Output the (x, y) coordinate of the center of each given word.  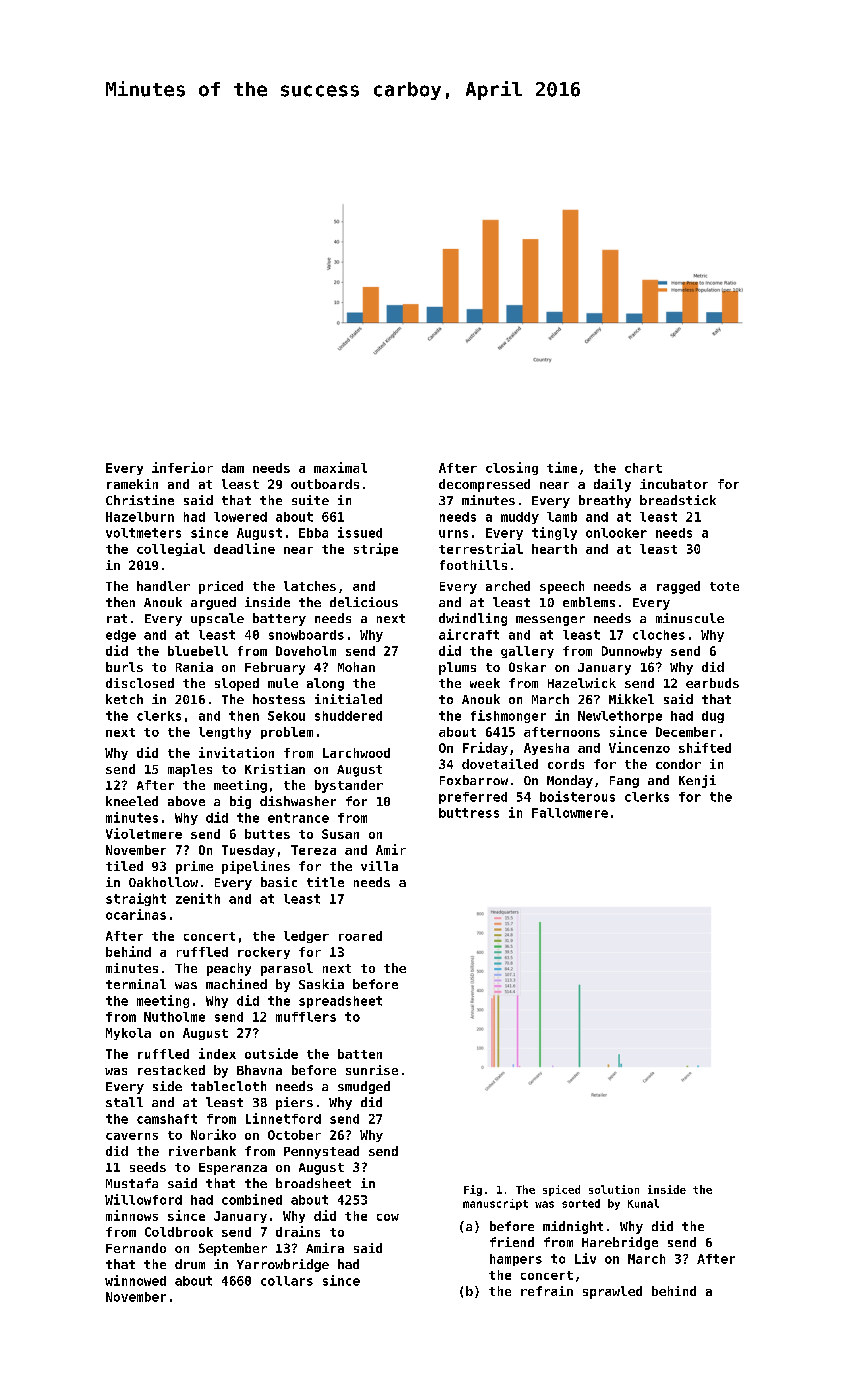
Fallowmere (570, 813)
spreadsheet (340, 1002)
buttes (267, 834)
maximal (340, 467)
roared (360, 936)
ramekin (132, 484)
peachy (229, 969)
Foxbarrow (474, 780)
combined (252, 1199)
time (562, 467)
